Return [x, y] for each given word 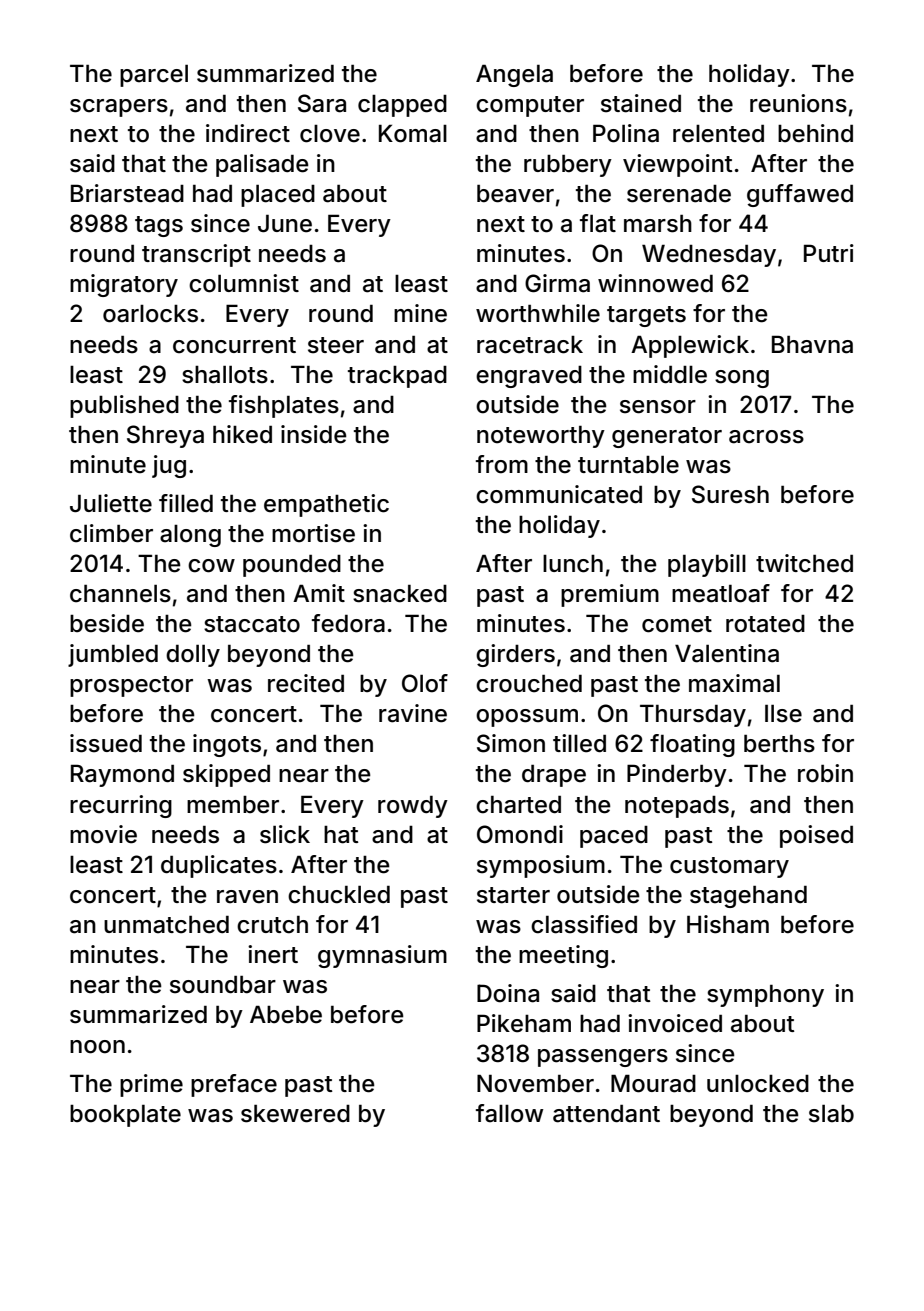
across [766, 437]
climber [111, 533]
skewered [295, 1114]
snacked [400, 594]
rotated [765, 624]
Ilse [783, 713]
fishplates [284, 406]
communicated [559, 494]
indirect [248, 133]
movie [103, 834]
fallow [509, 1113]
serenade [679, 194]
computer [530, 106]
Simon [511, 743]
